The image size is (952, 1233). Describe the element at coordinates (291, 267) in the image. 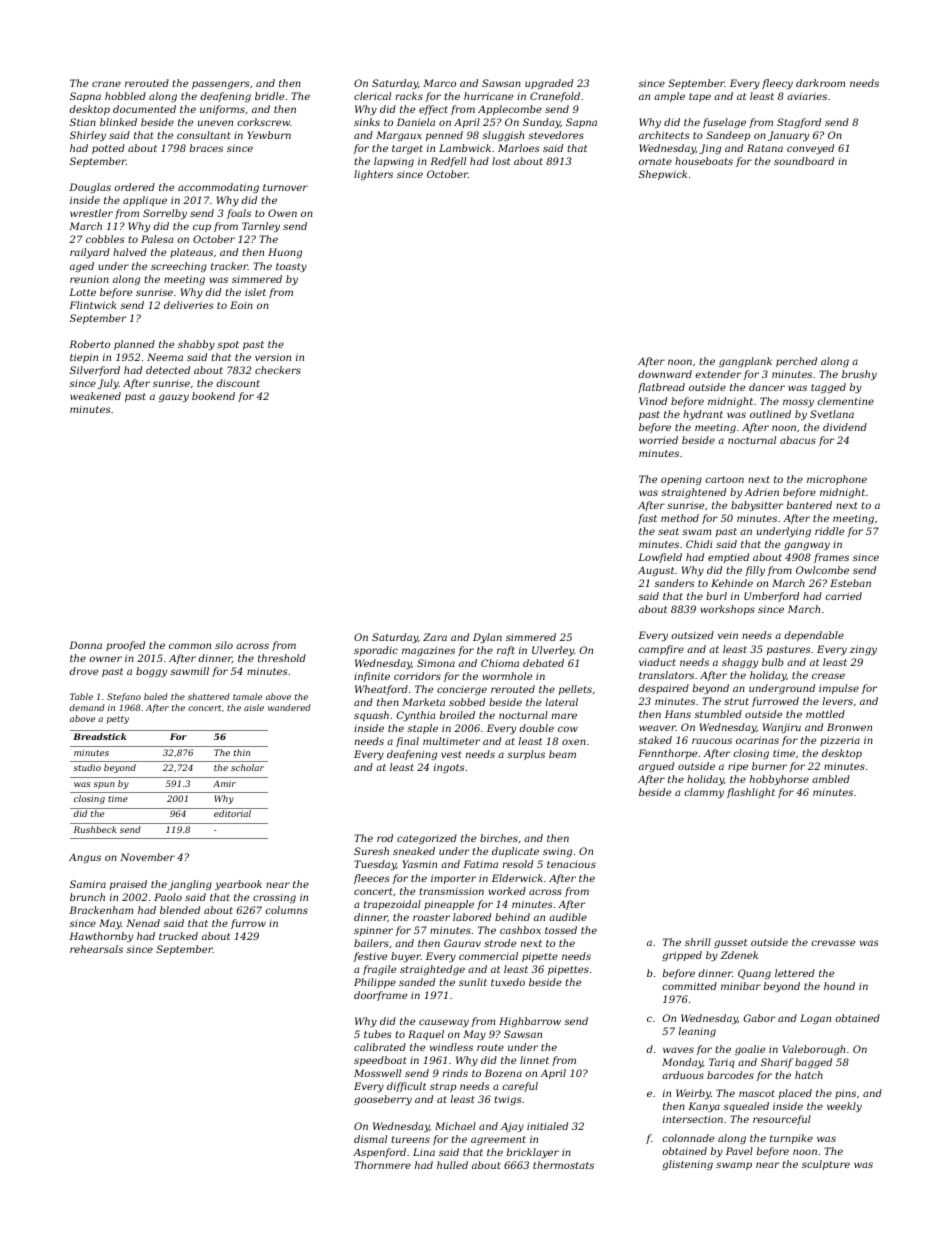

I see `toasty` at that location.
